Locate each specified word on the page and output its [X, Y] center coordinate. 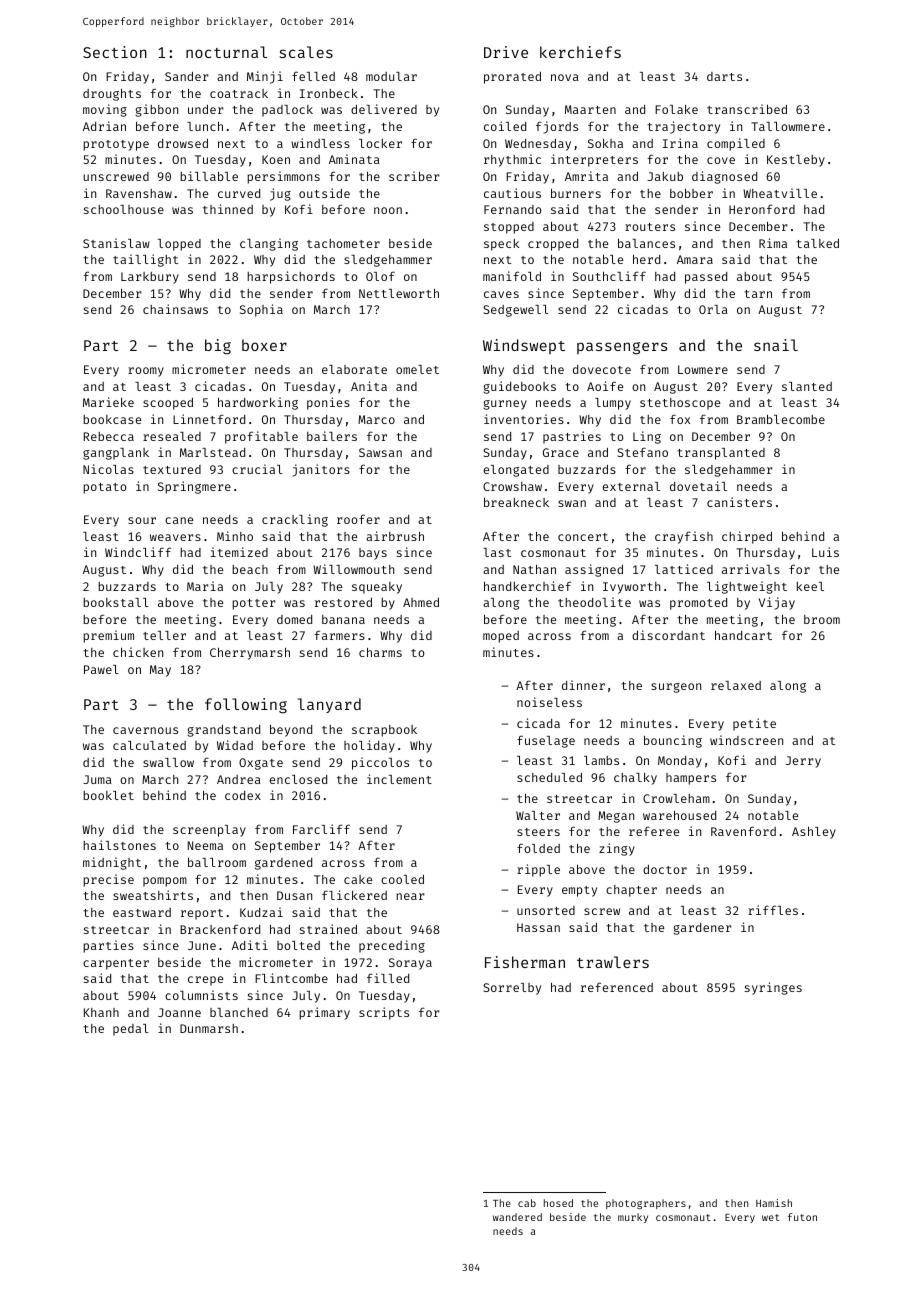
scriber [414, 176]
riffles [773, 910]
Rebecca [109, 436]
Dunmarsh [209, 1028]
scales [306, 52]
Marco [376, 419]
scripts [384, 1013]
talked [817, 243]
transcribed [747, 109]
